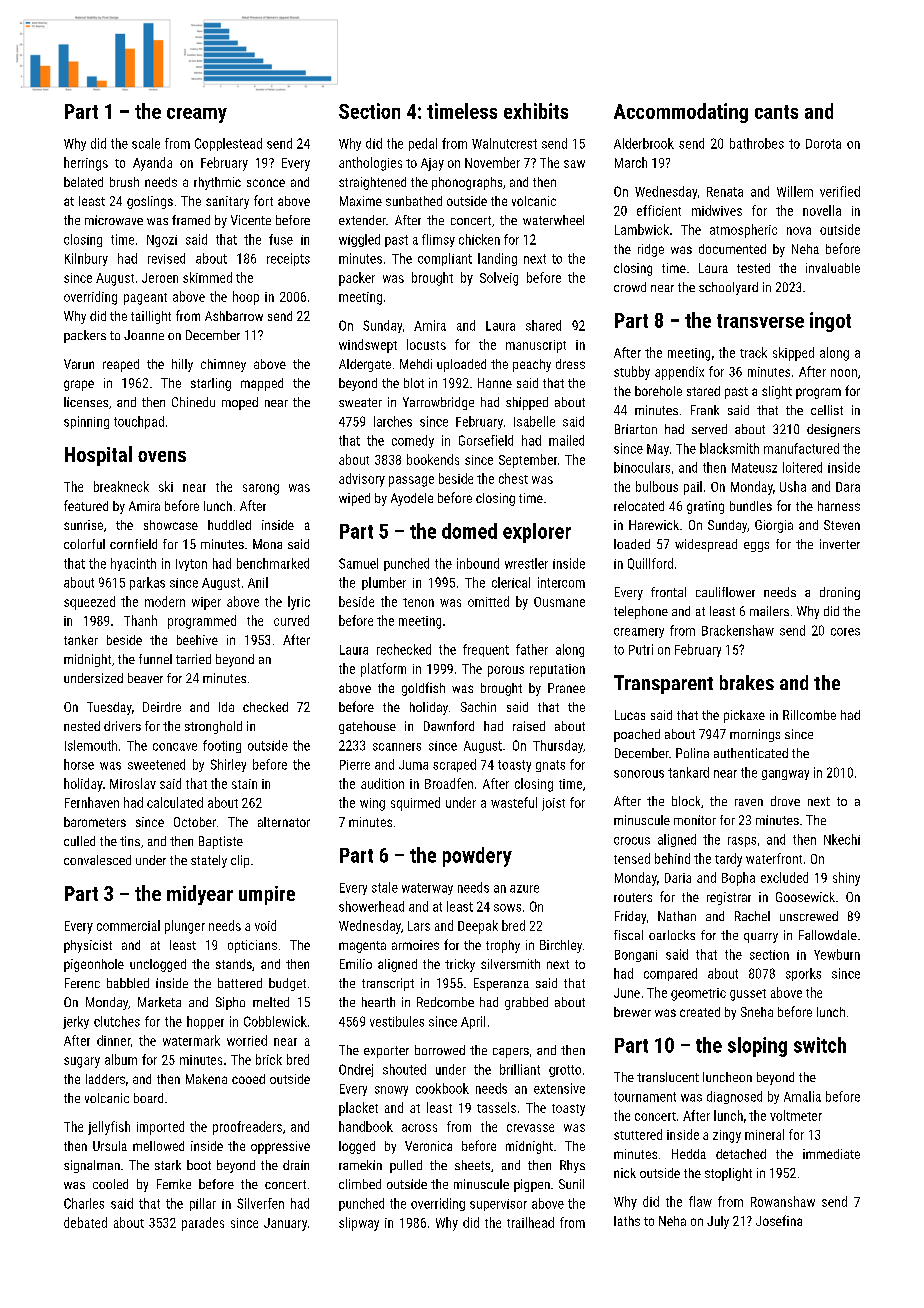 This image has height=1308, width=924. I want to click on brush, so click(124, 182).
